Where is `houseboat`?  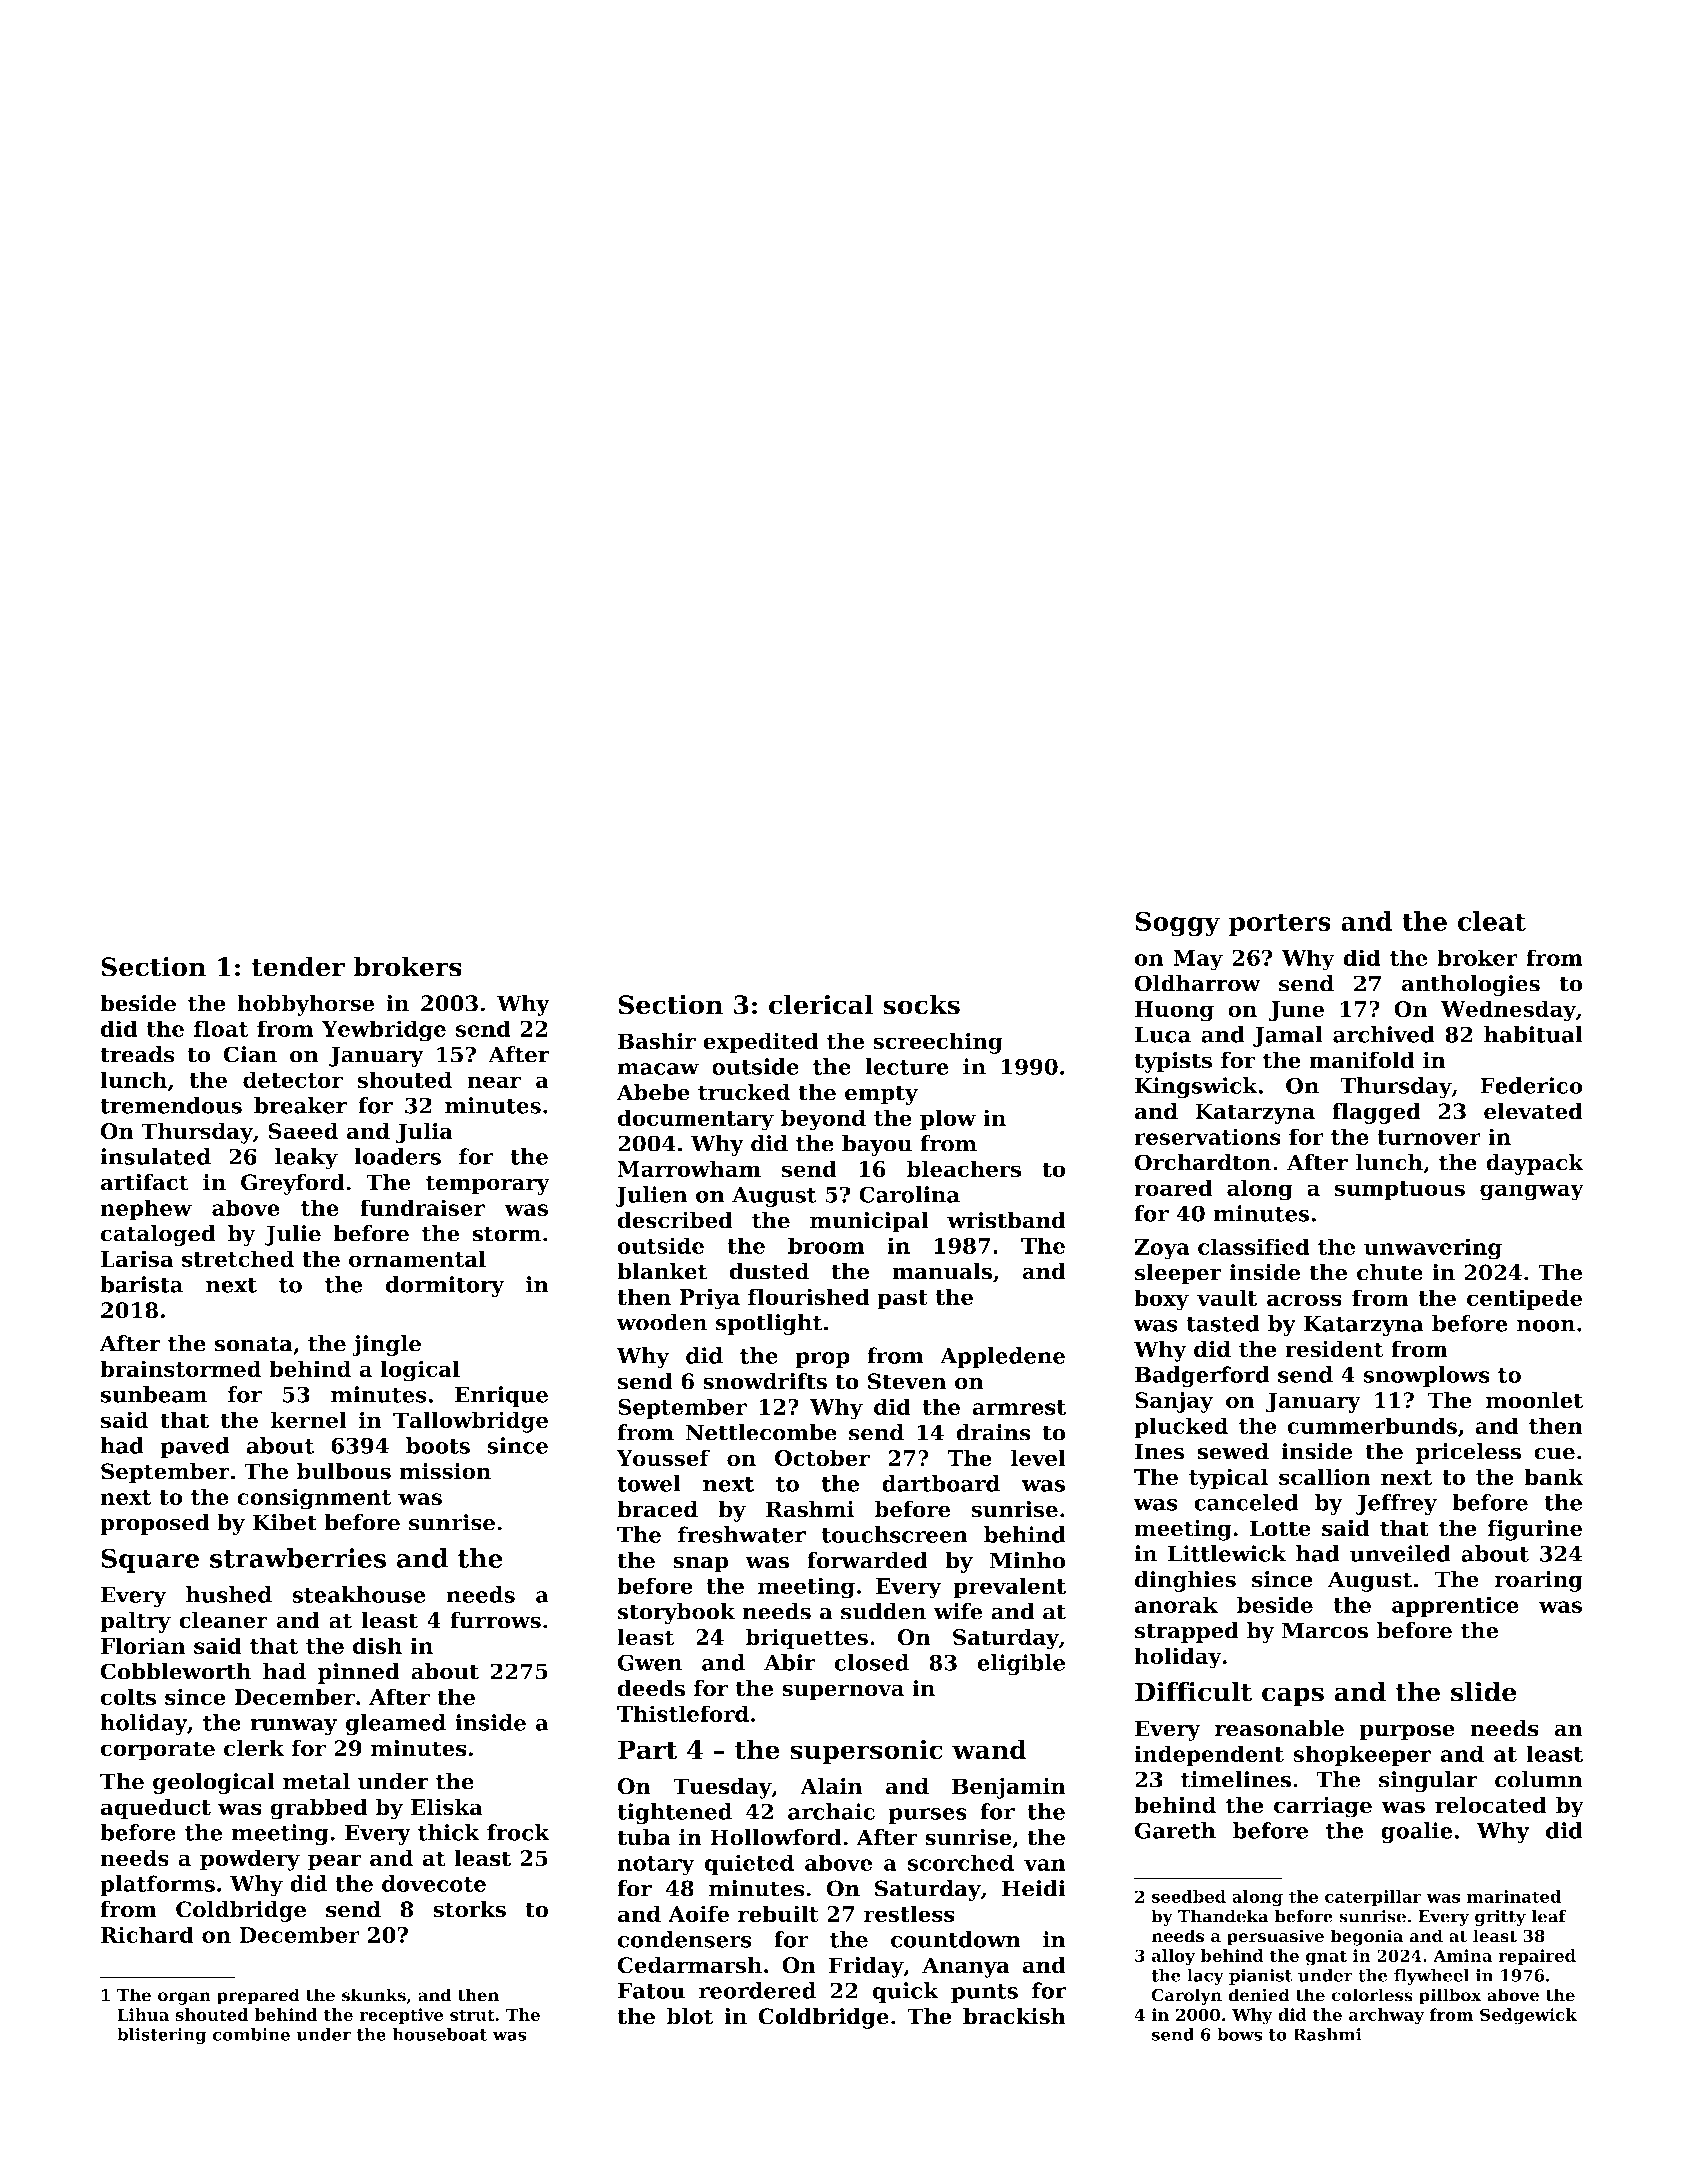
houseboat is located at coordinates (439, 2034).
